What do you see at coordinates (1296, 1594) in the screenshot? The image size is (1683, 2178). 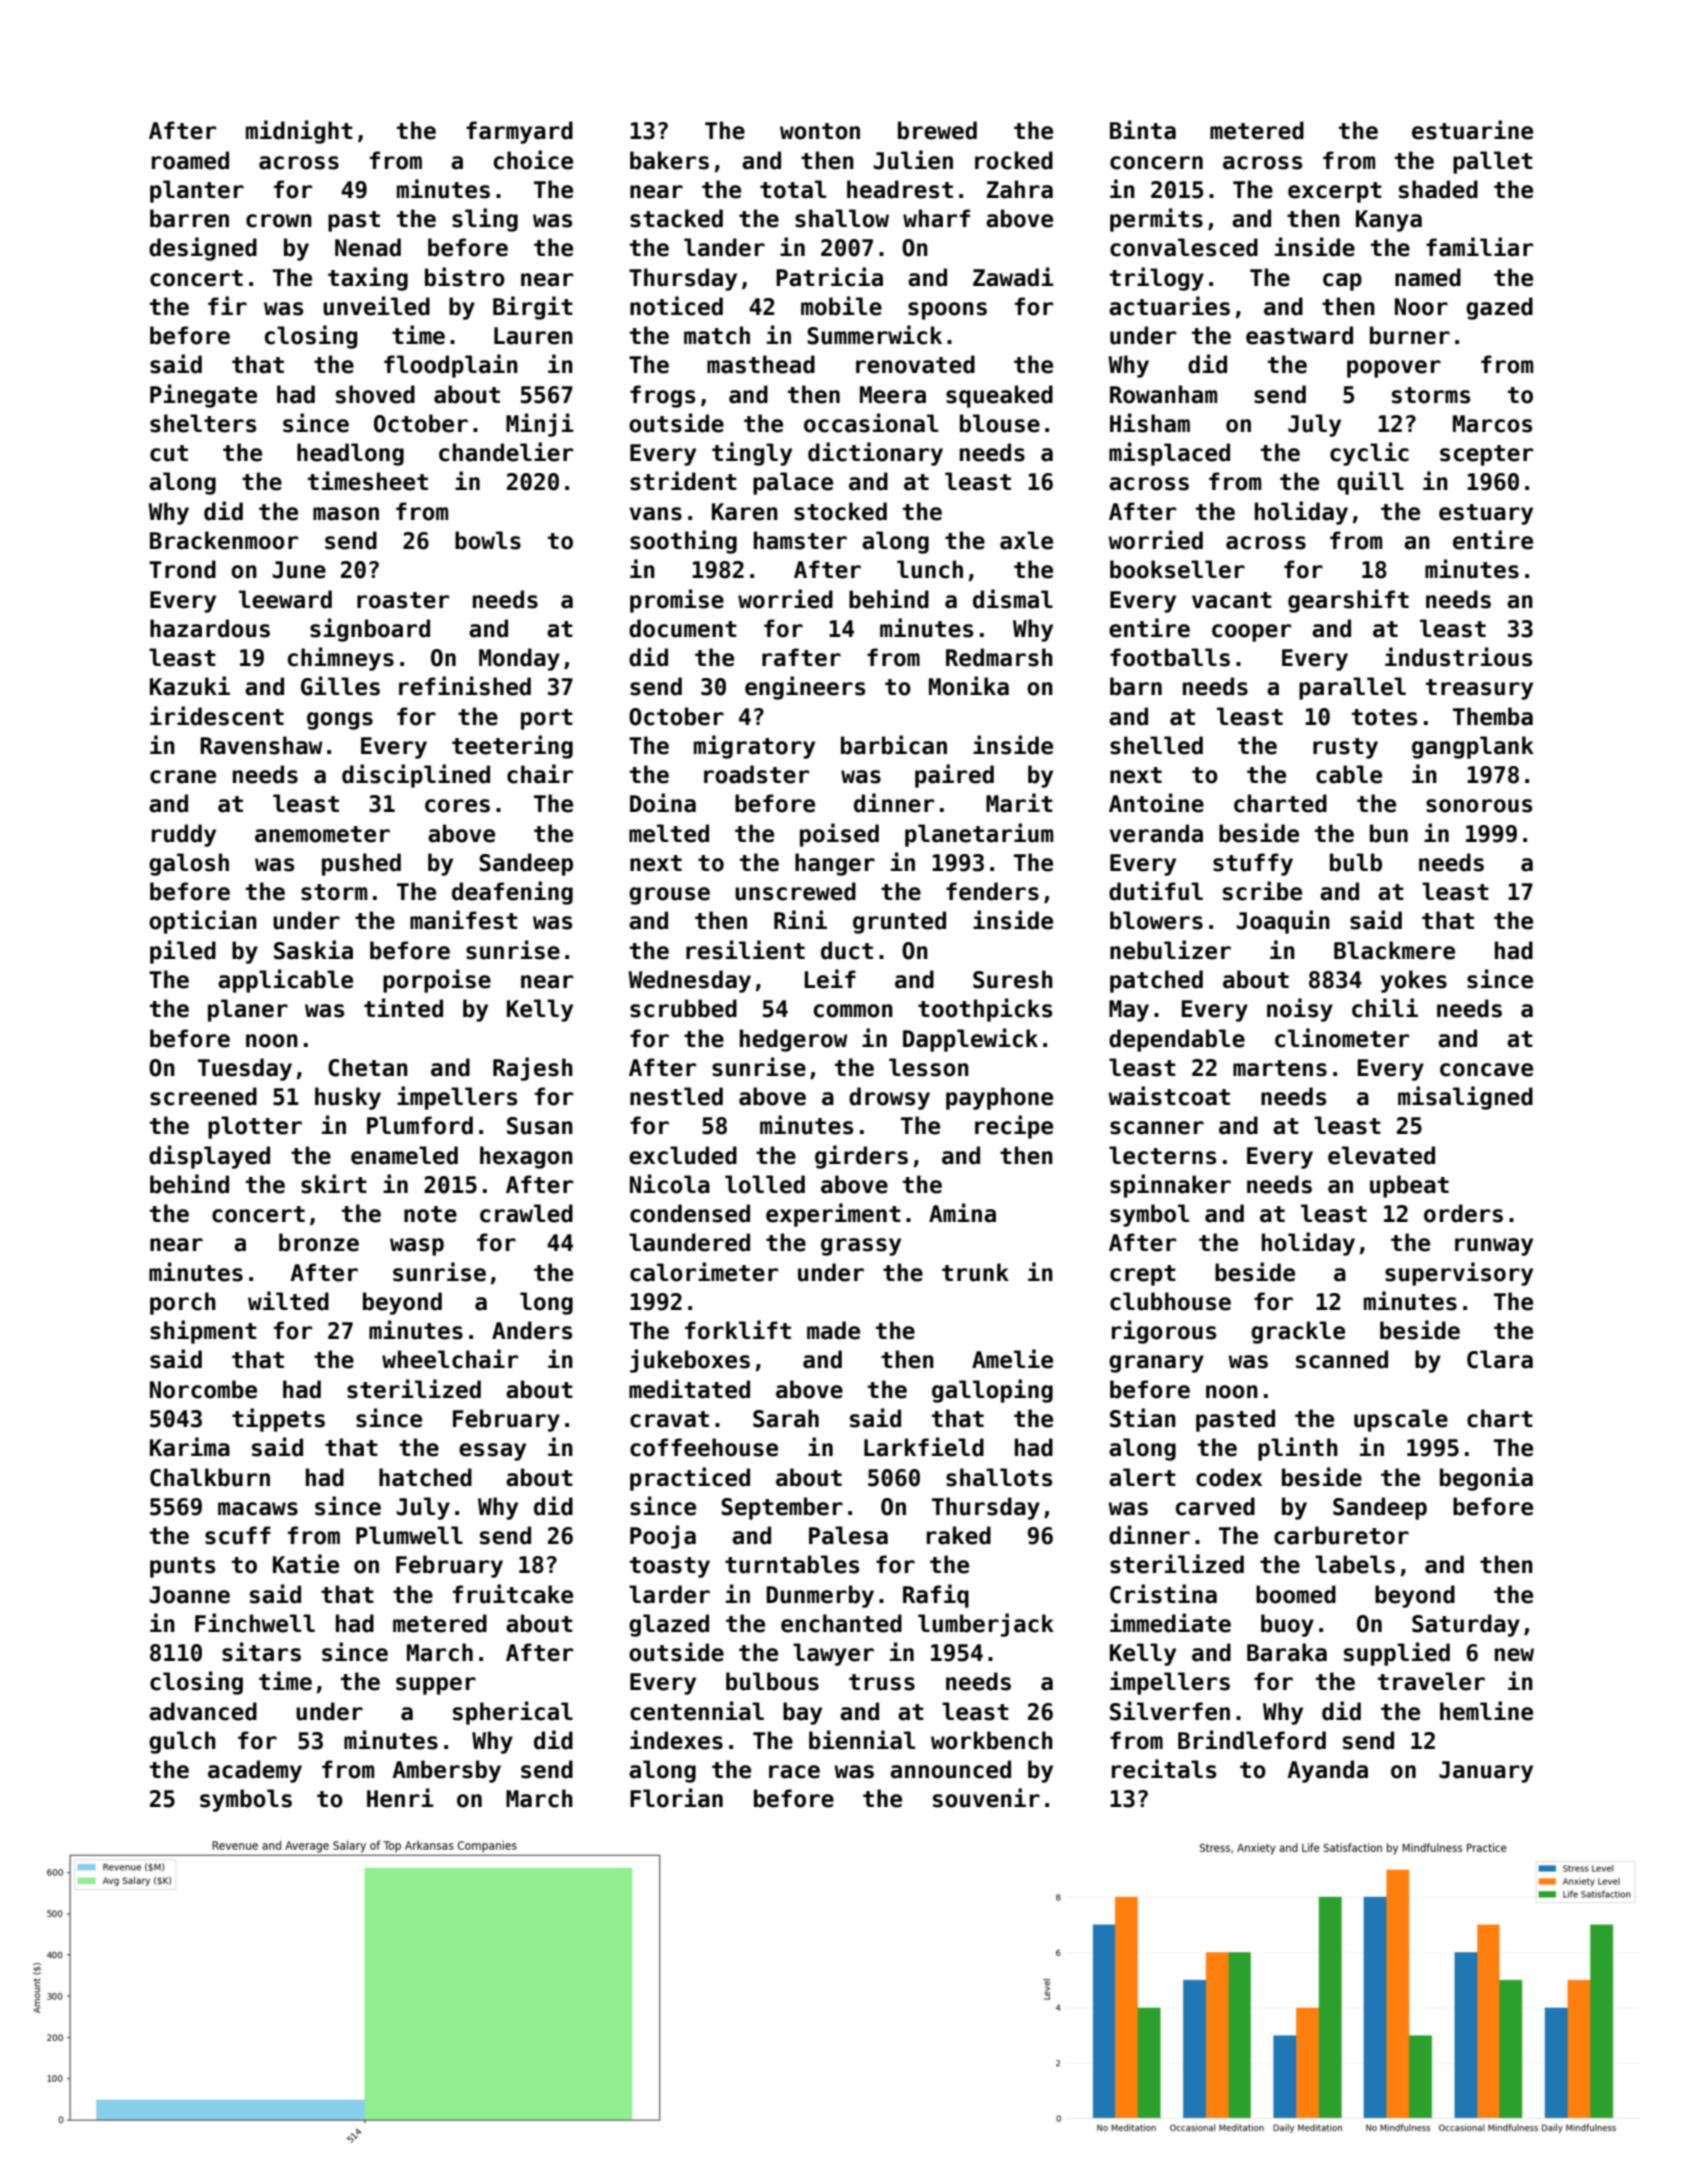 I see `boomed` at bounding box center [1296, 1594].
